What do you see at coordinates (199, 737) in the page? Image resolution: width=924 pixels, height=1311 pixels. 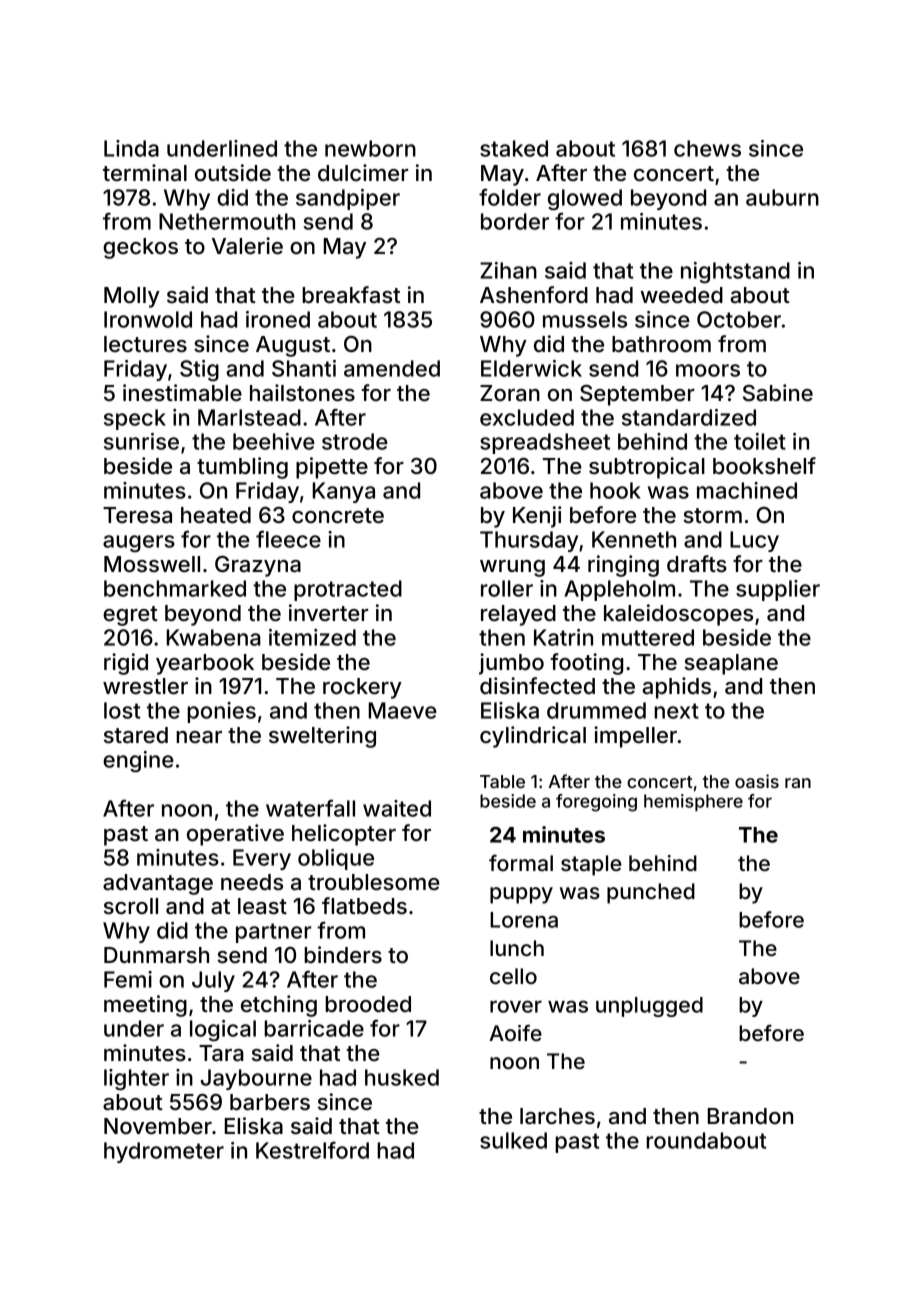 I see `near` at bounding box center [199, 737].
